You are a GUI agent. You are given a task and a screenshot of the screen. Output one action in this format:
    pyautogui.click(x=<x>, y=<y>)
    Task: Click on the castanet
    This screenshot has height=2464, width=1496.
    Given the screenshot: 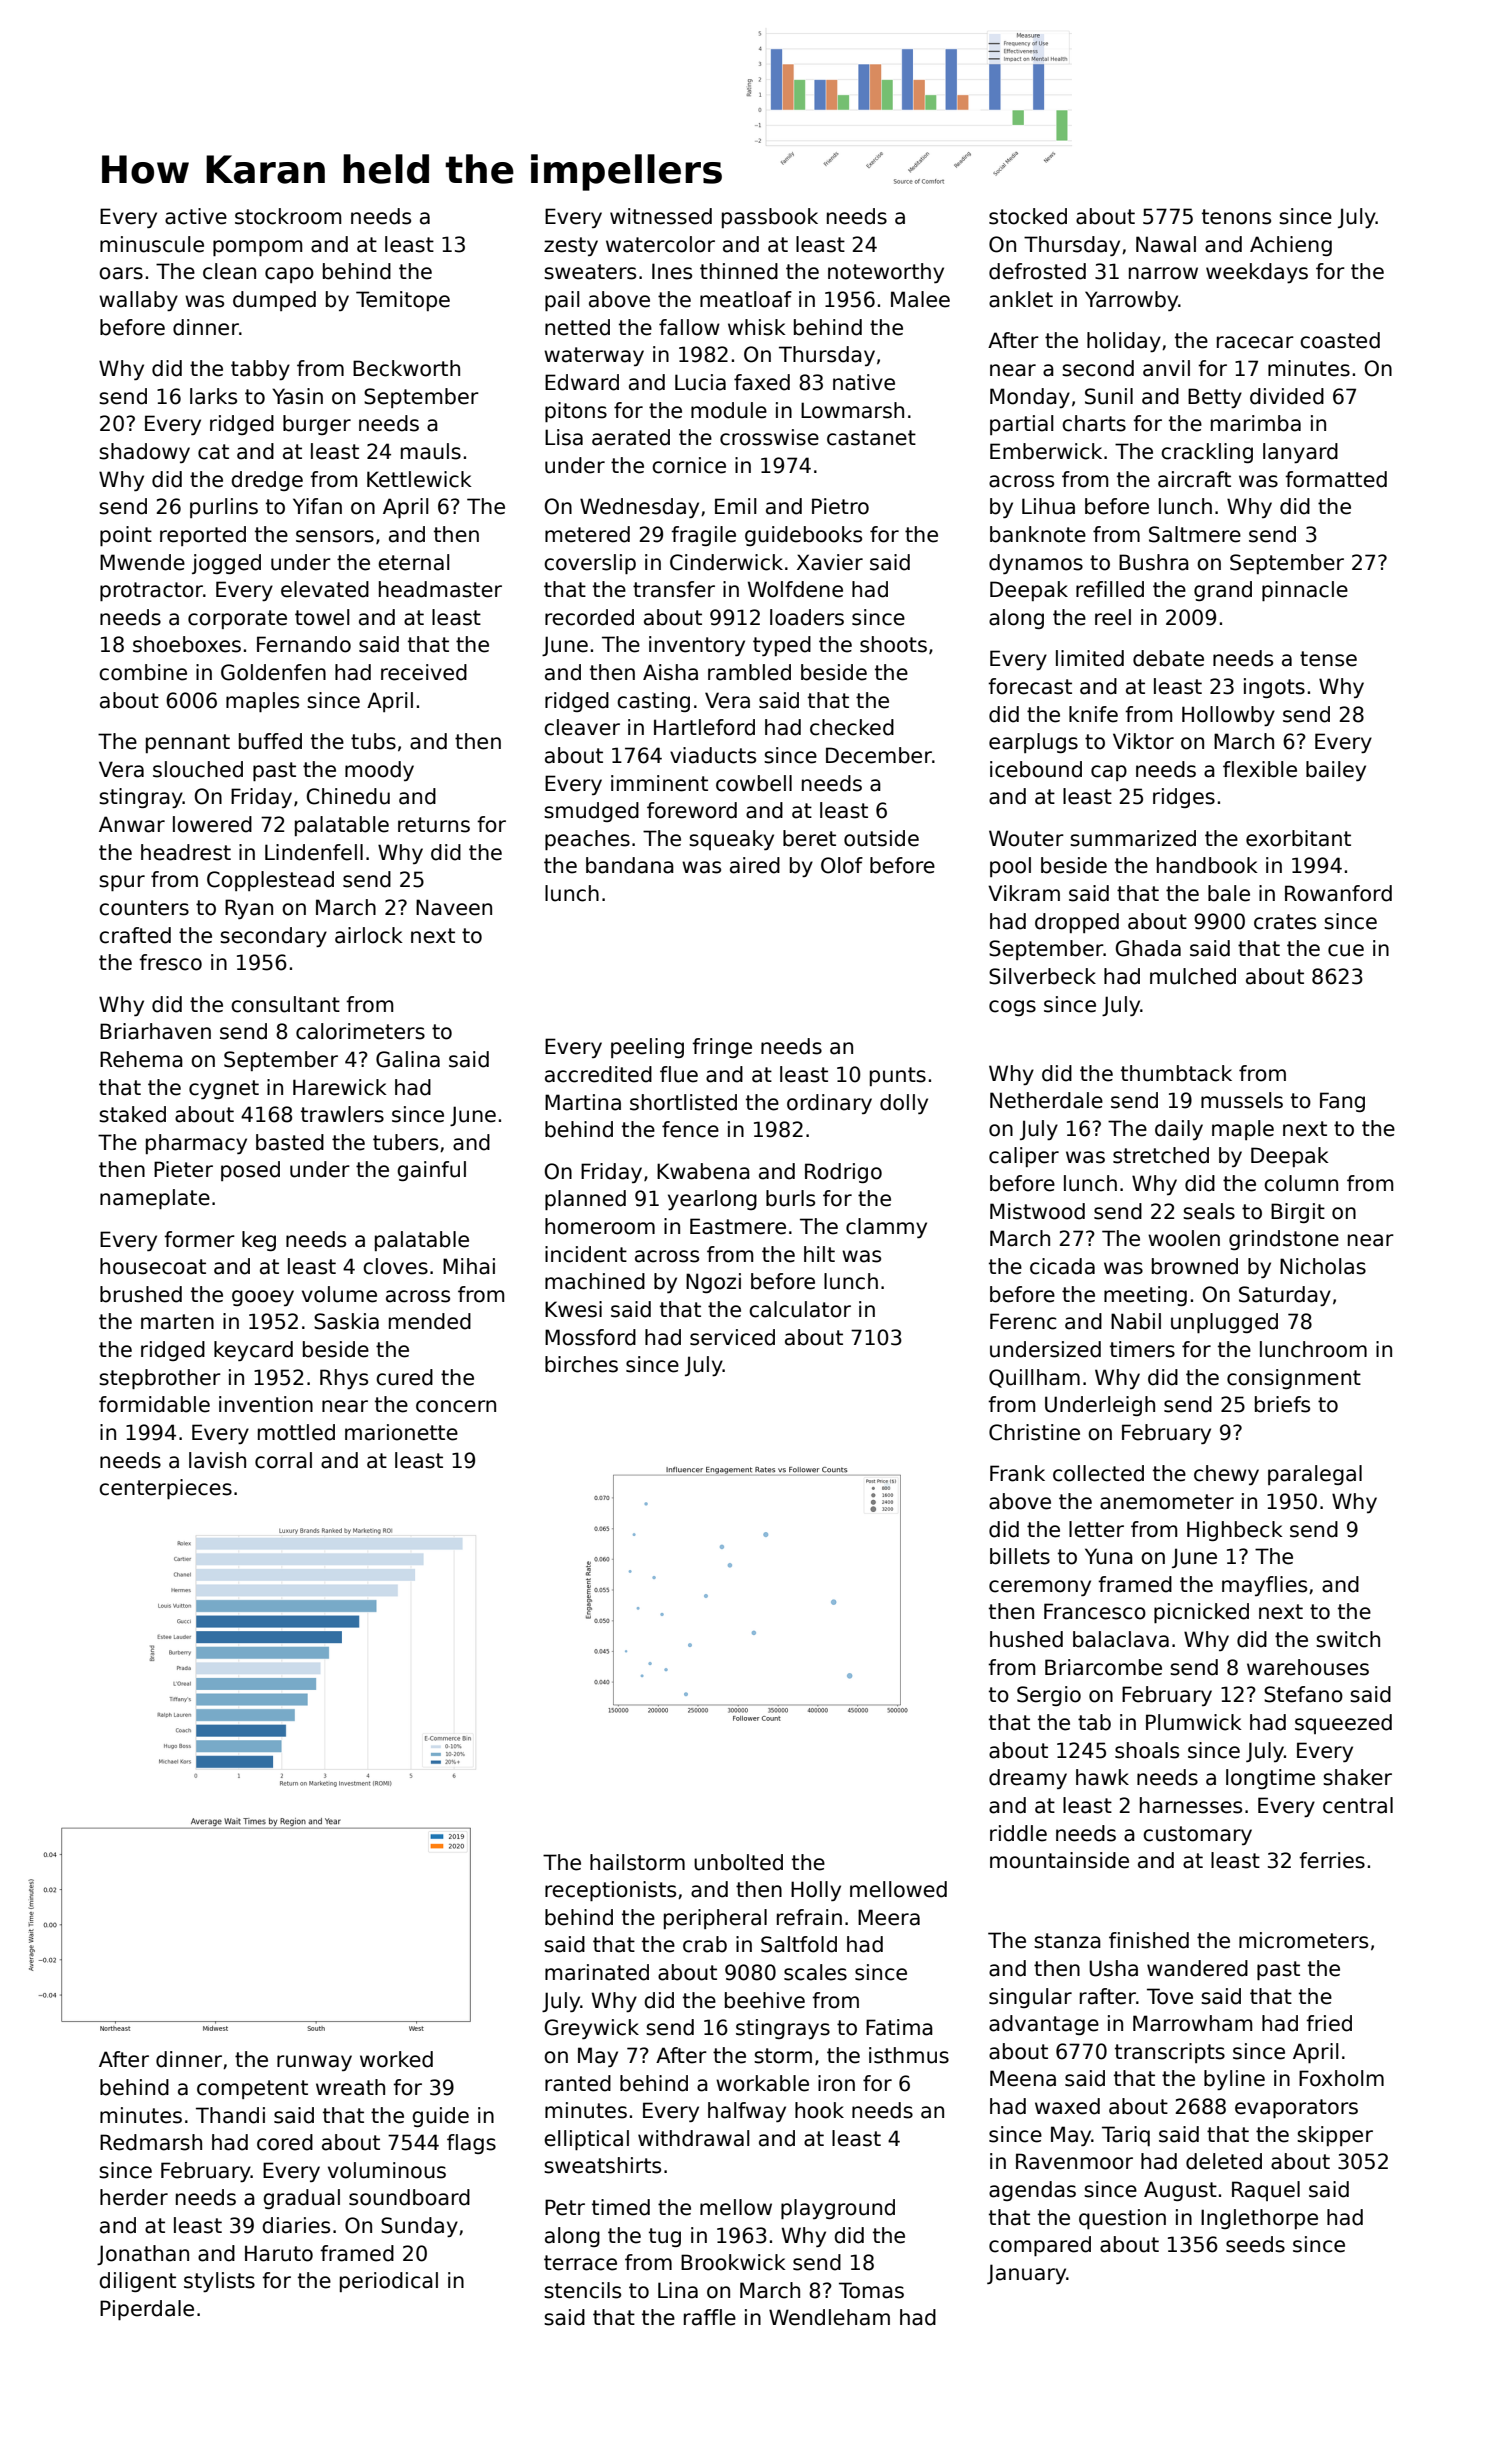 What is the action you would take?
    pyautogui.click(x=871, y=438)
